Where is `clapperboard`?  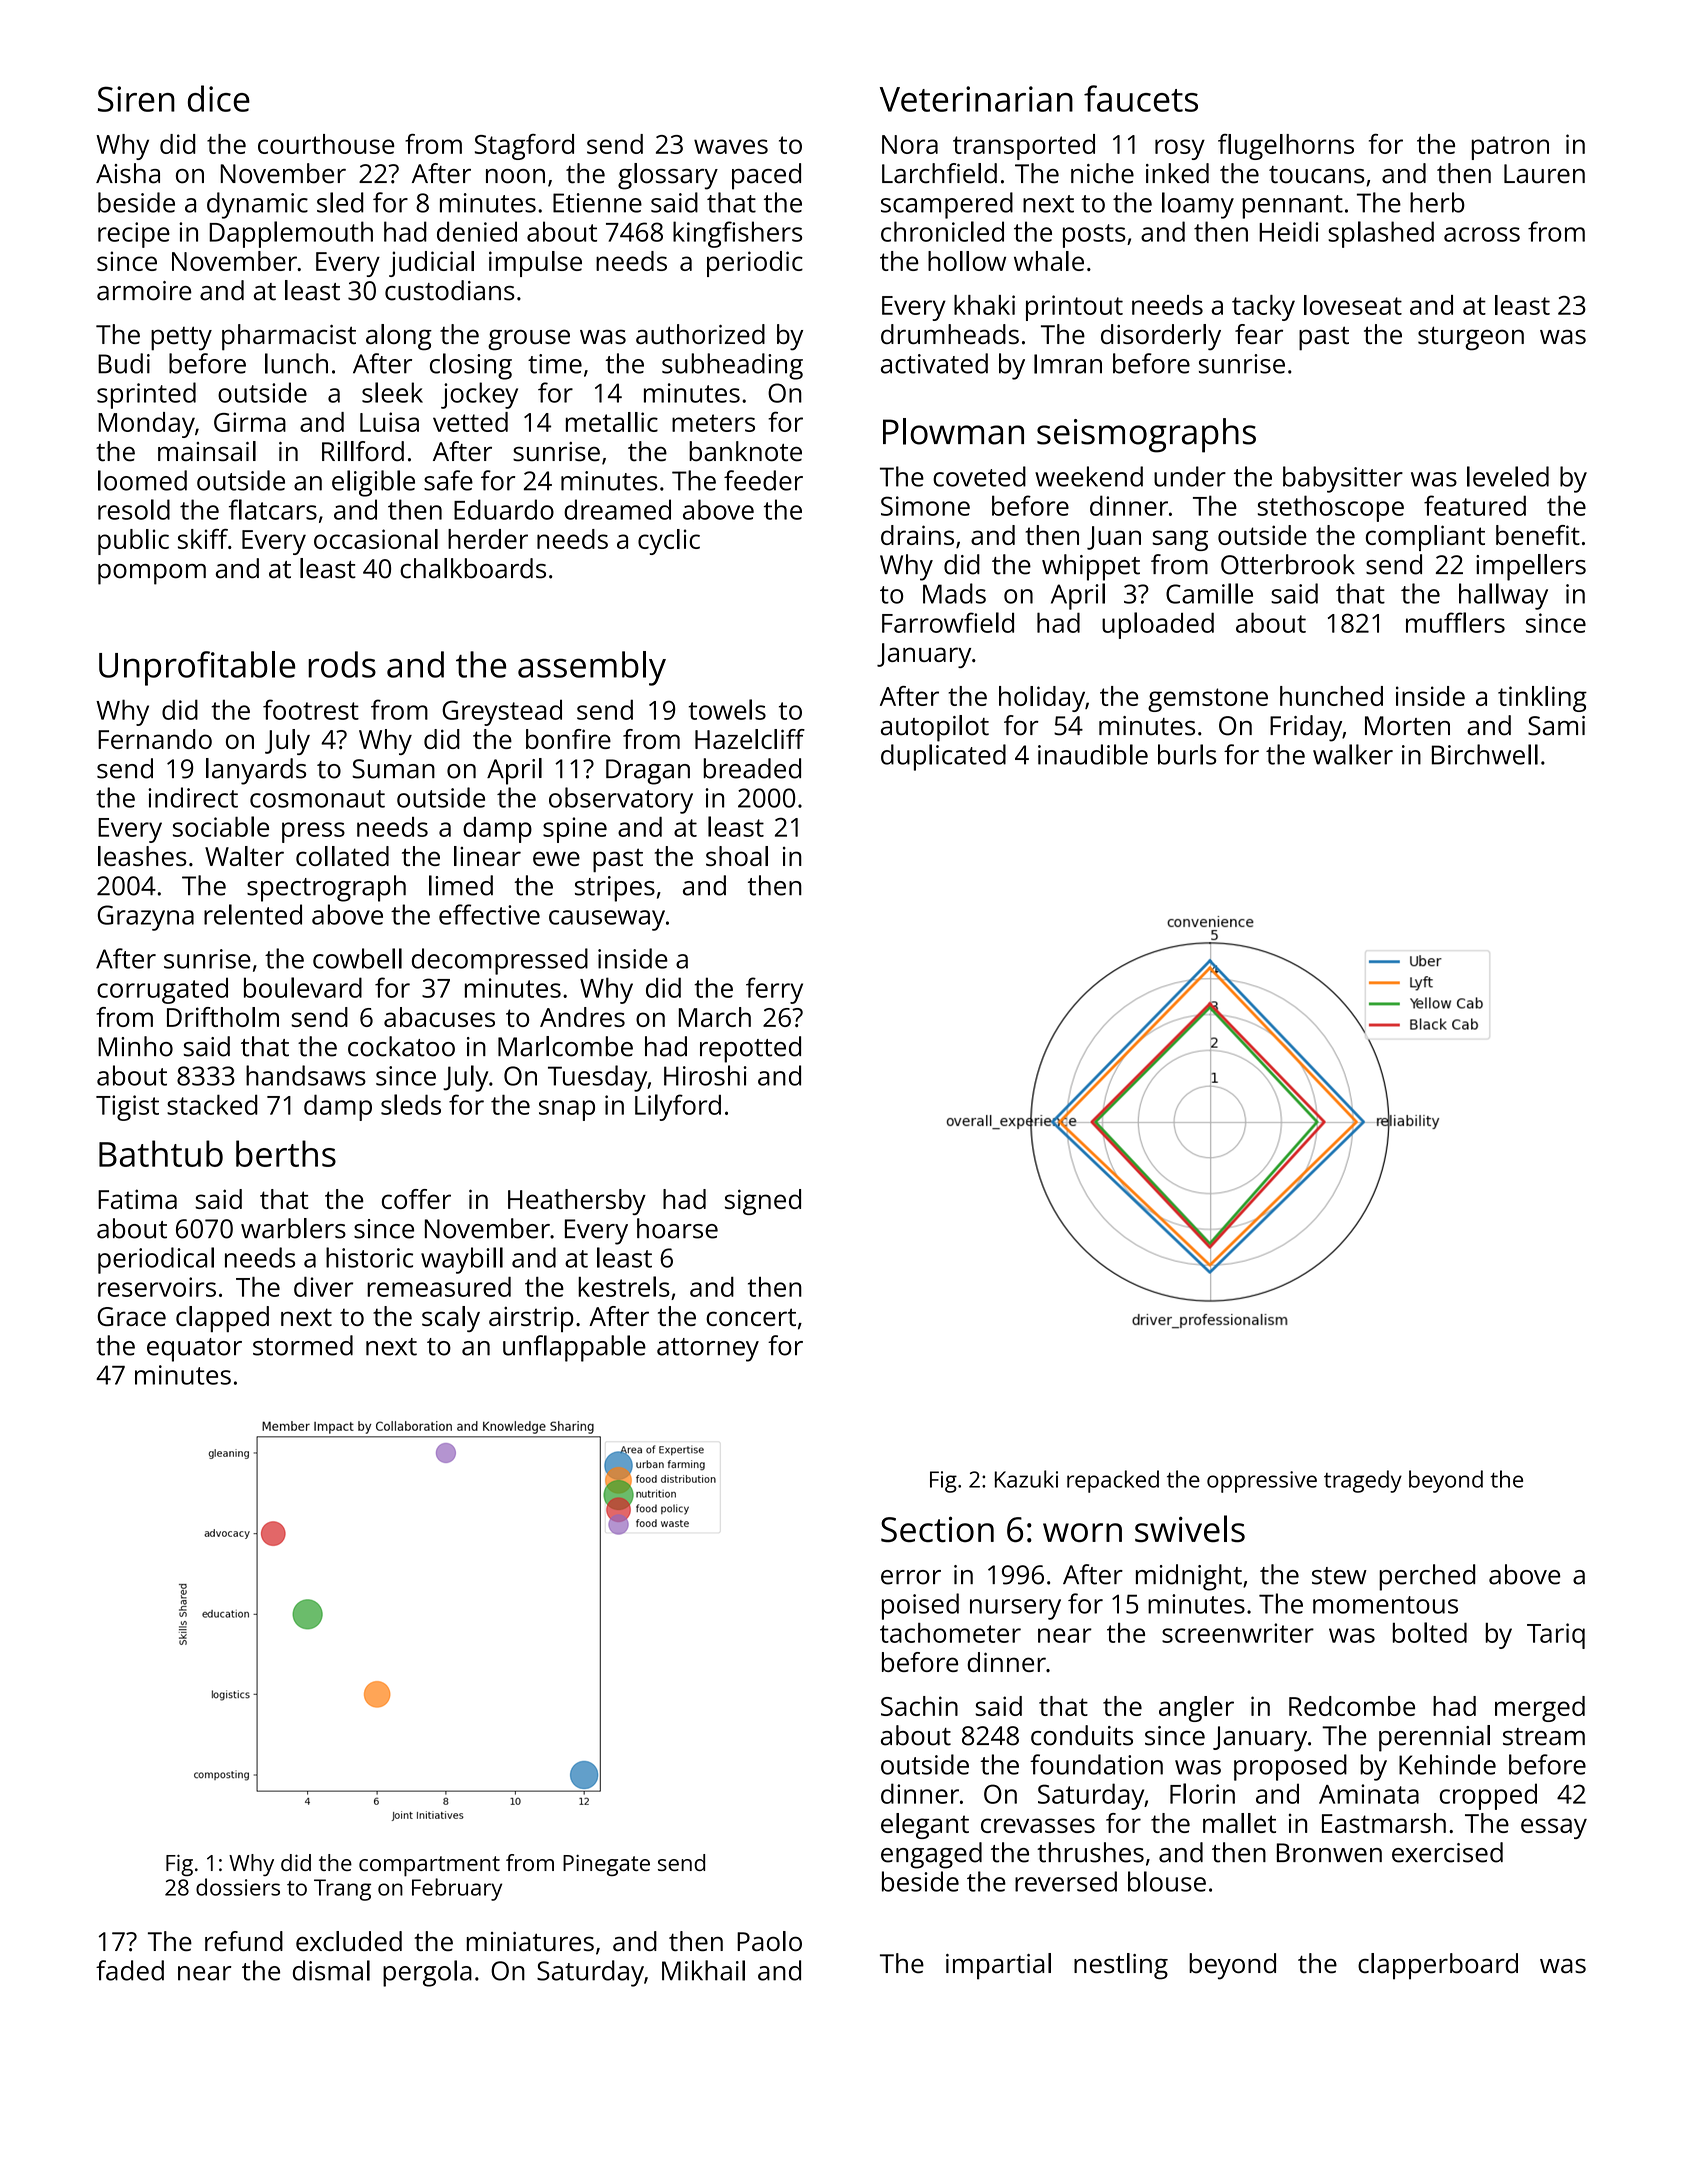
clapperboard is located at coordinates (1438, 1966).
